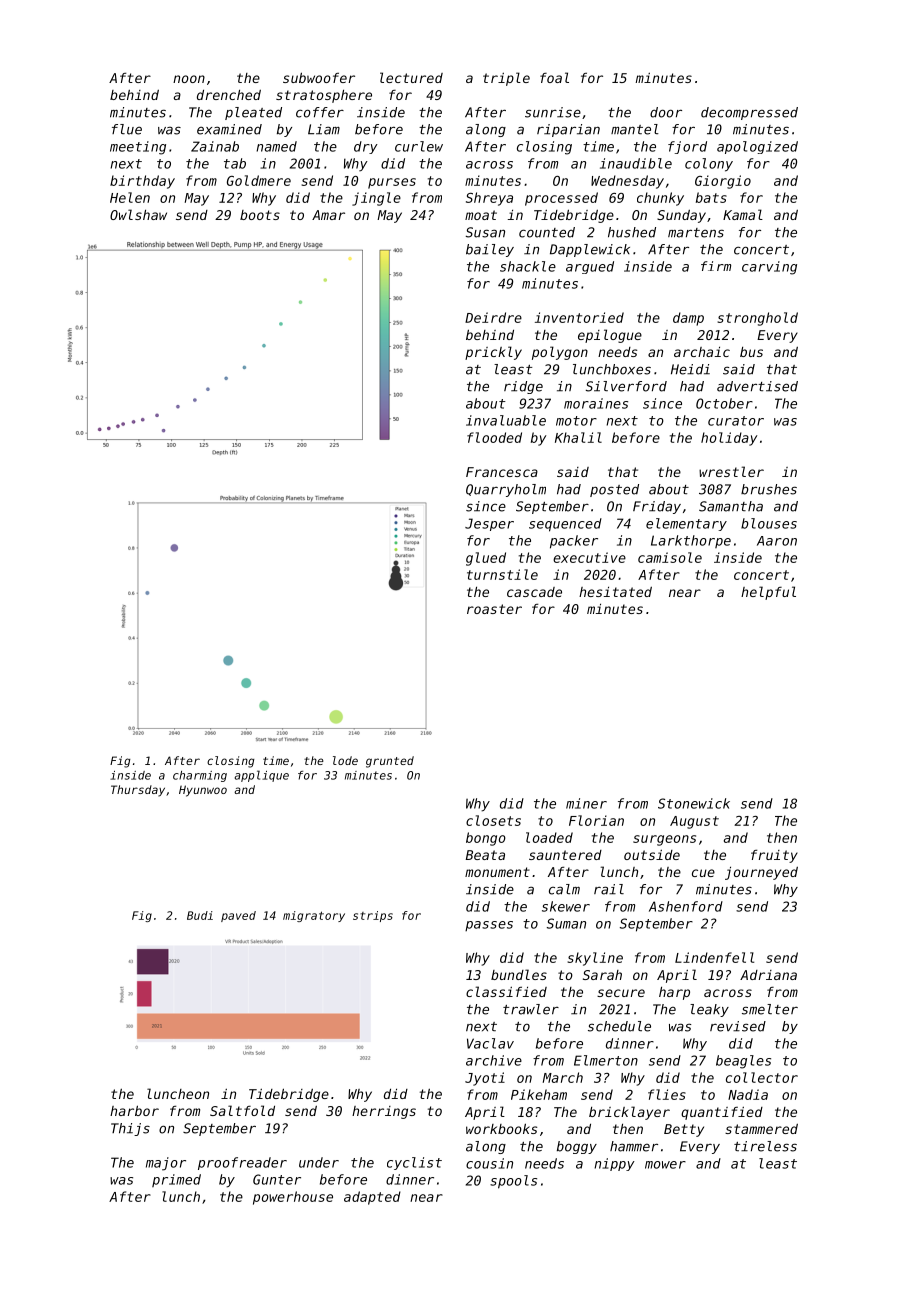 Image resolution: width=908 pixels, height=1316 pixels. Describe the element at coordinates (189, 79) in the page. I see `noon` at that location.
